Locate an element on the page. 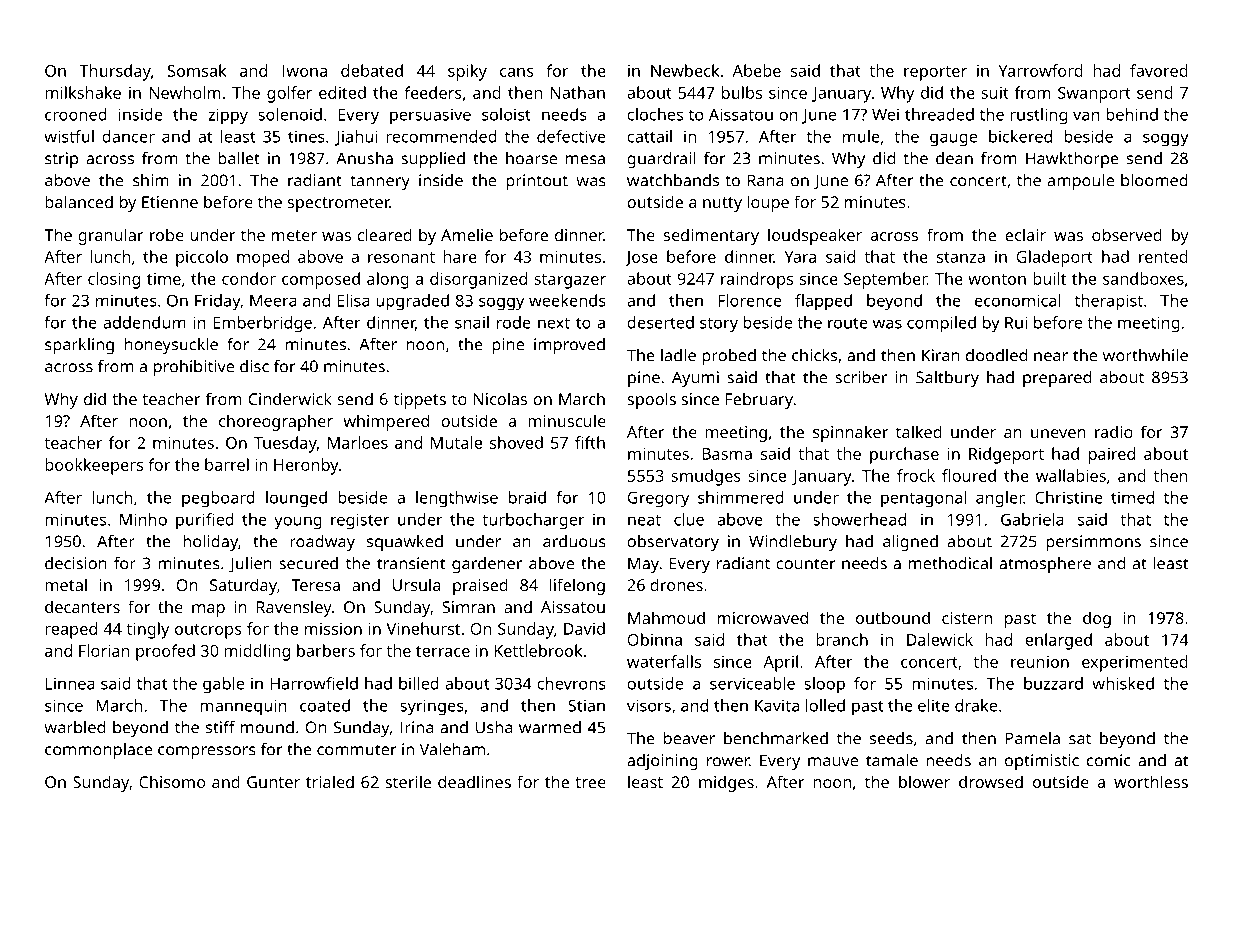 The height and width of the document is (952, 1233). debated is located at coordinates (372, 70).
